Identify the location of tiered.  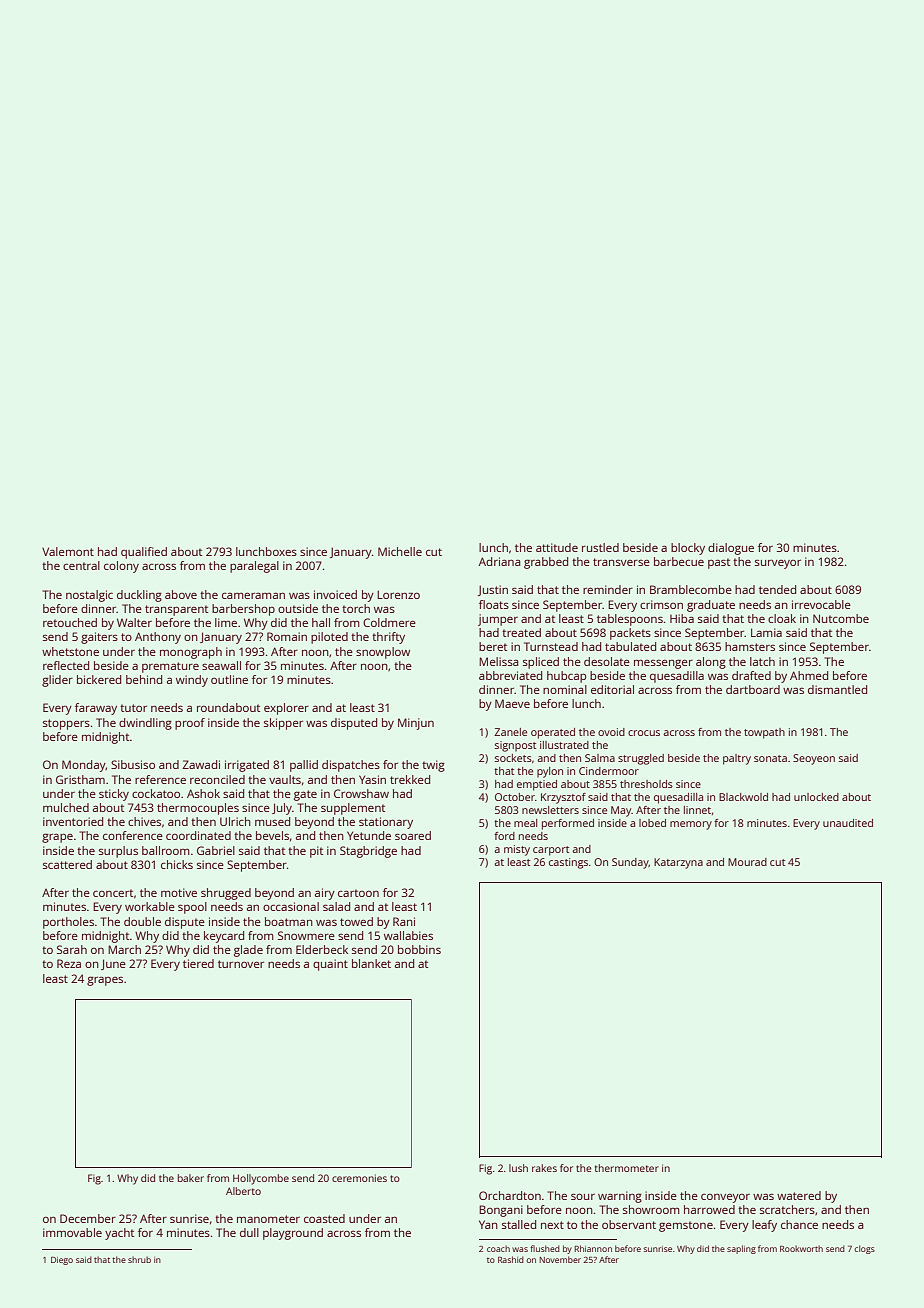
(198, 963).
